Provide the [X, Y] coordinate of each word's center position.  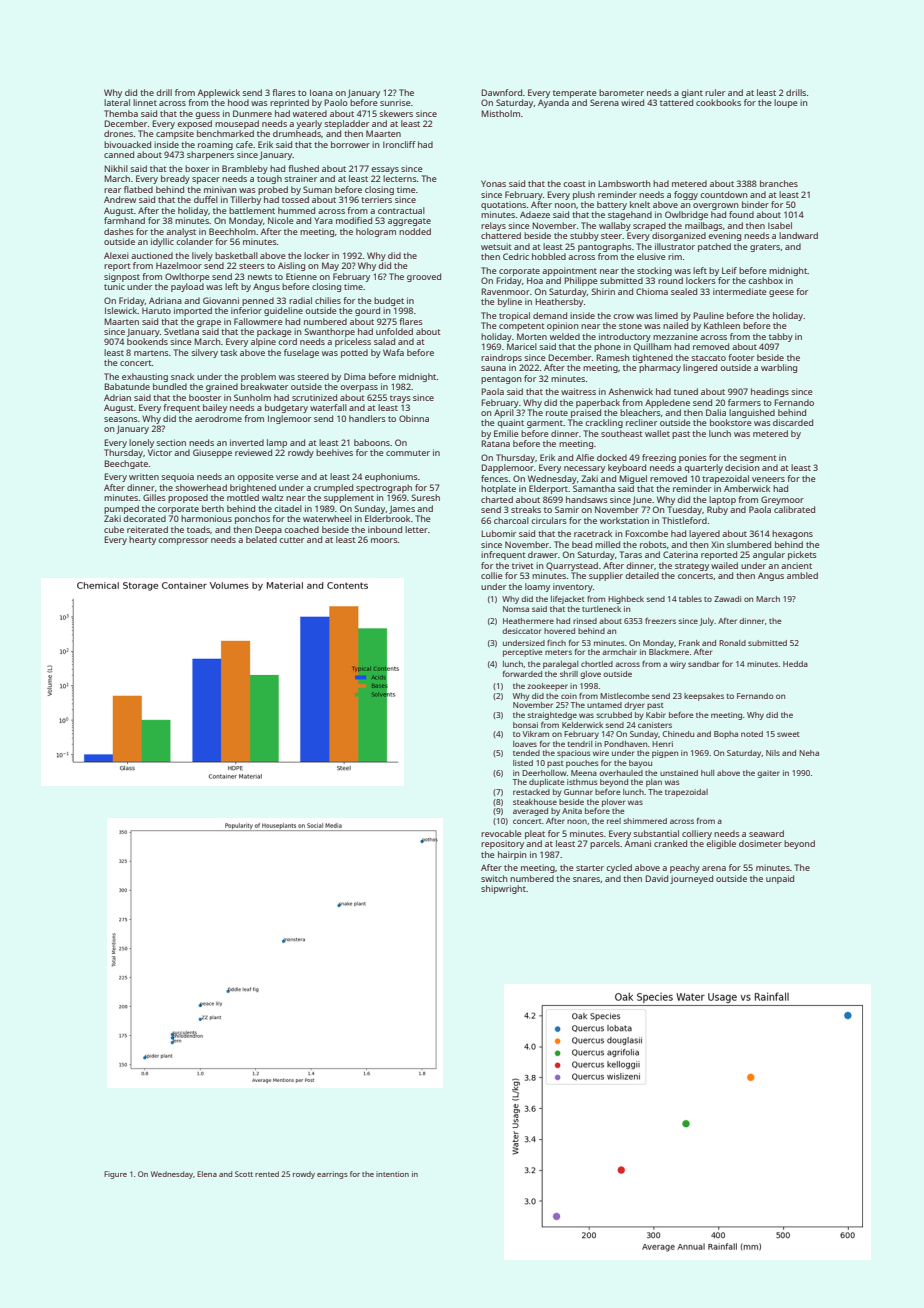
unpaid [780, 879]
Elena [207, 1174]
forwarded [522, 673]
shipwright [503, 889]
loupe [785, 103]
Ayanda [553, 103]
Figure [115, 1175]
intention [392, 1174]
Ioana [321, 92]
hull [707, 773]
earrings [332, 1175]
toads [198, 529]
